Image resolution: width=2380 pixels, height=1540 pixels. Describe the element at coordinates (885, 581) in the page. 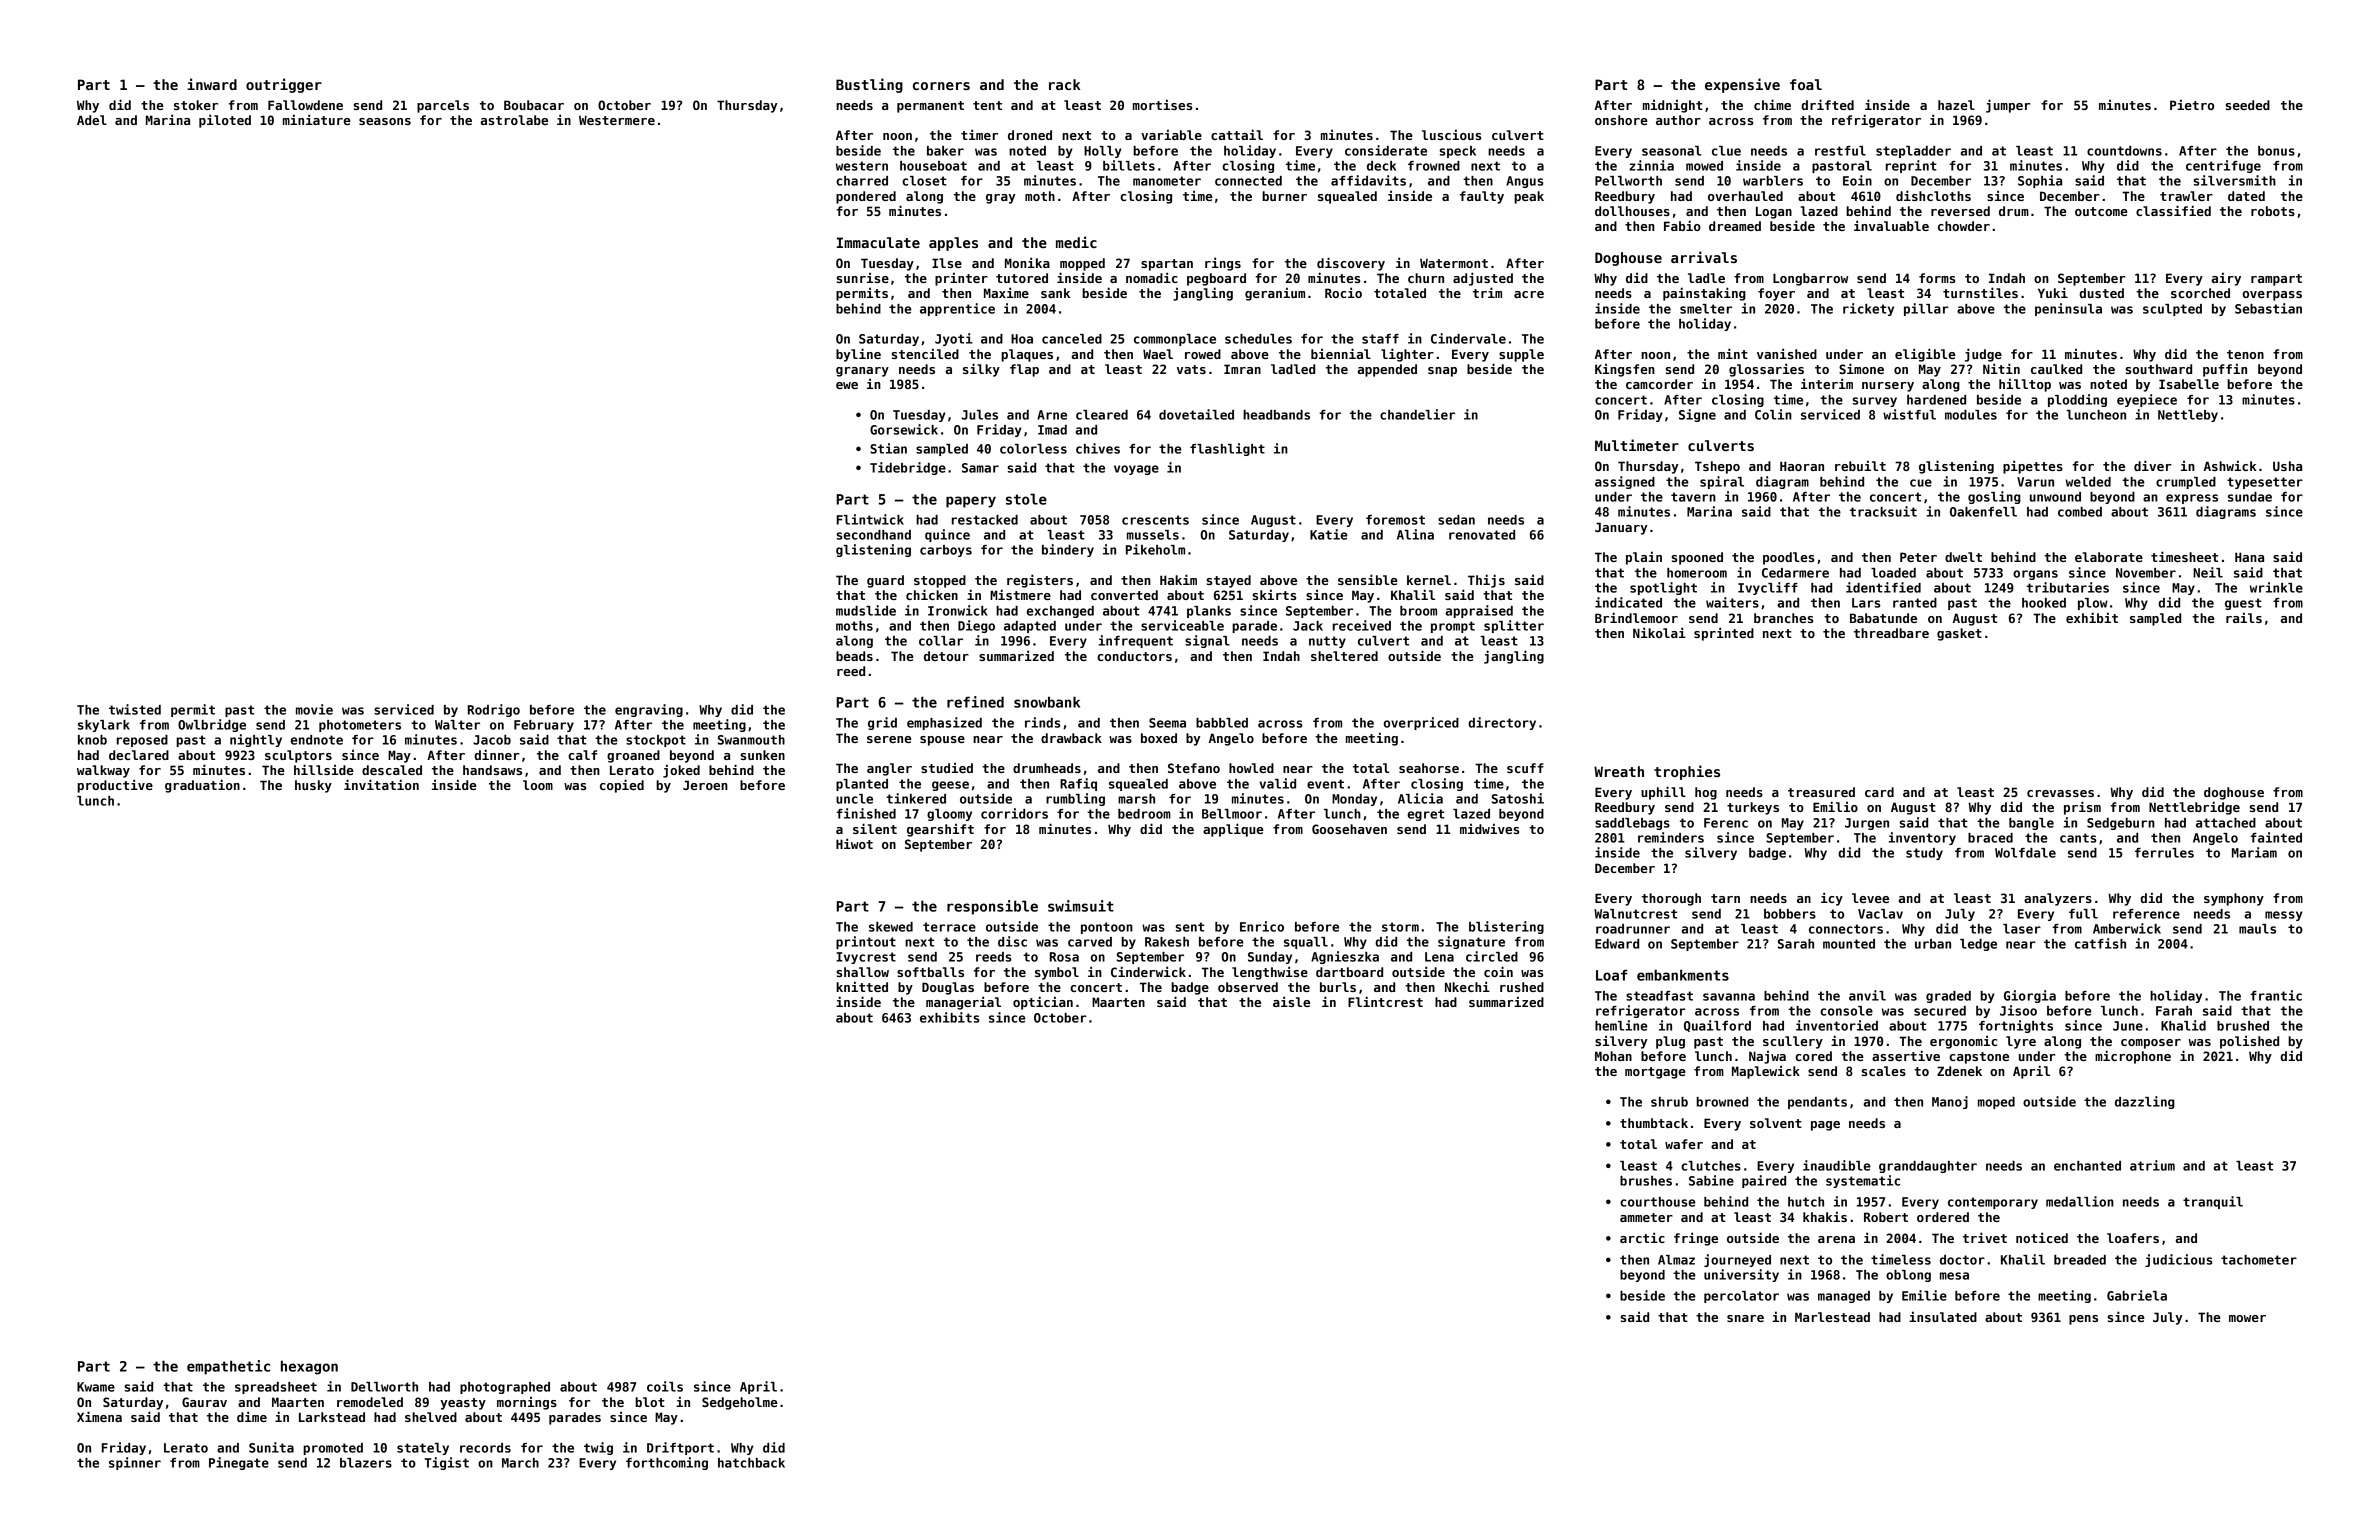

I see `guard` at that location.
